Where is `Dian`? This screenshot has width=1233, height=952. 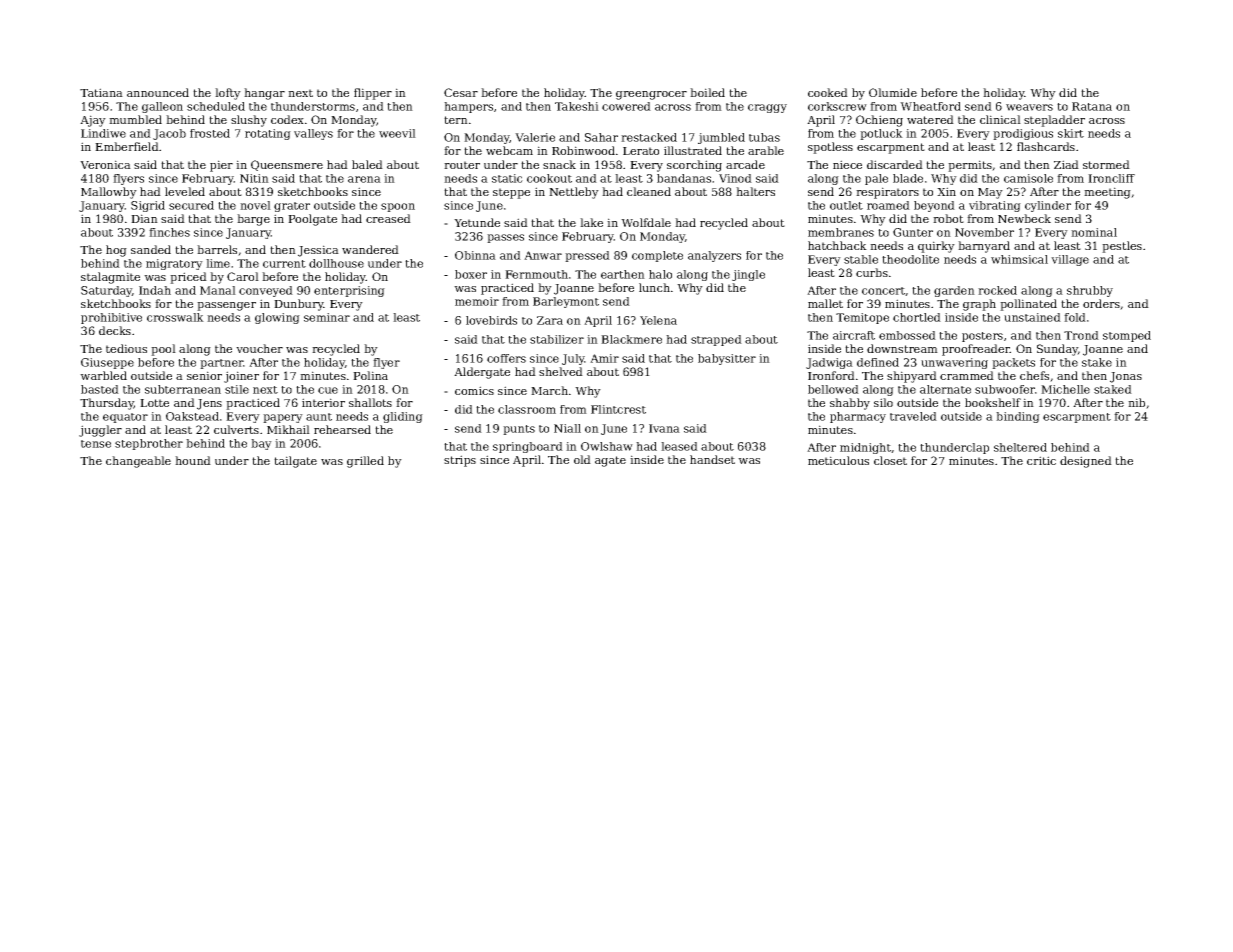 Dian is located at coordinates (144, 218).
